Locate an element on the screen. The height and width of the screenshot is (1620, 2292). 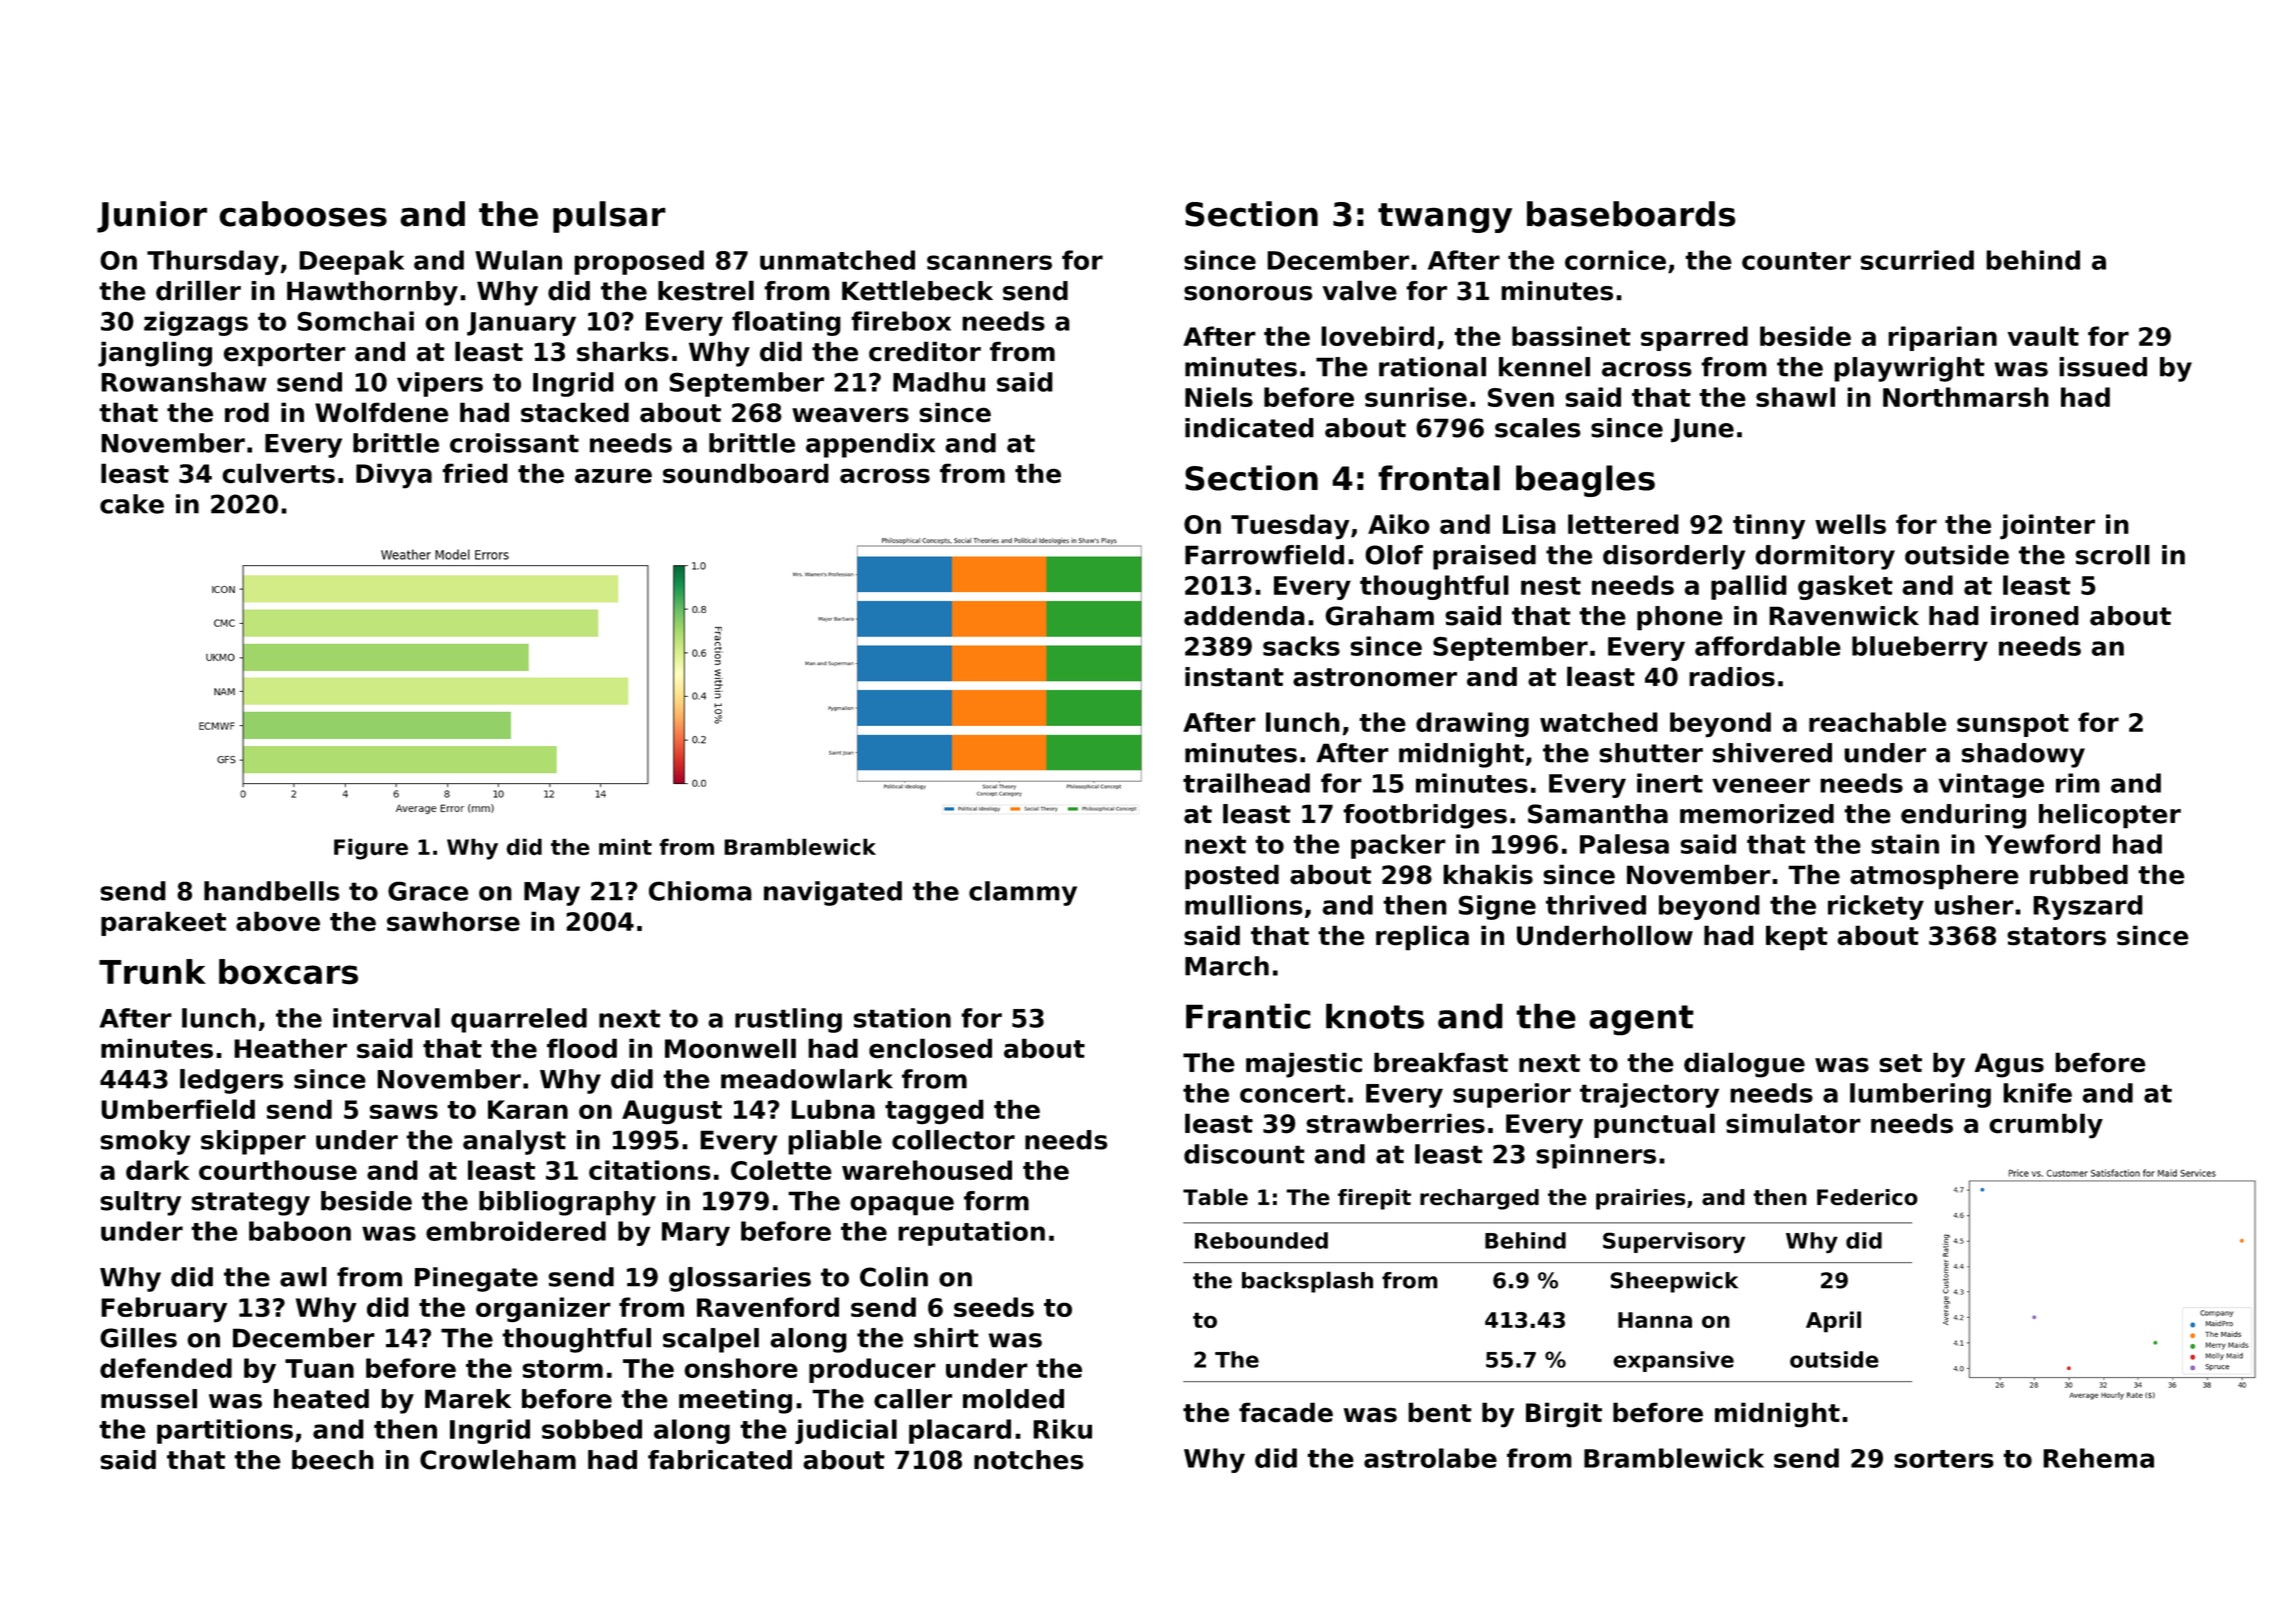
analyst is located at coordinates (514, 1142).
